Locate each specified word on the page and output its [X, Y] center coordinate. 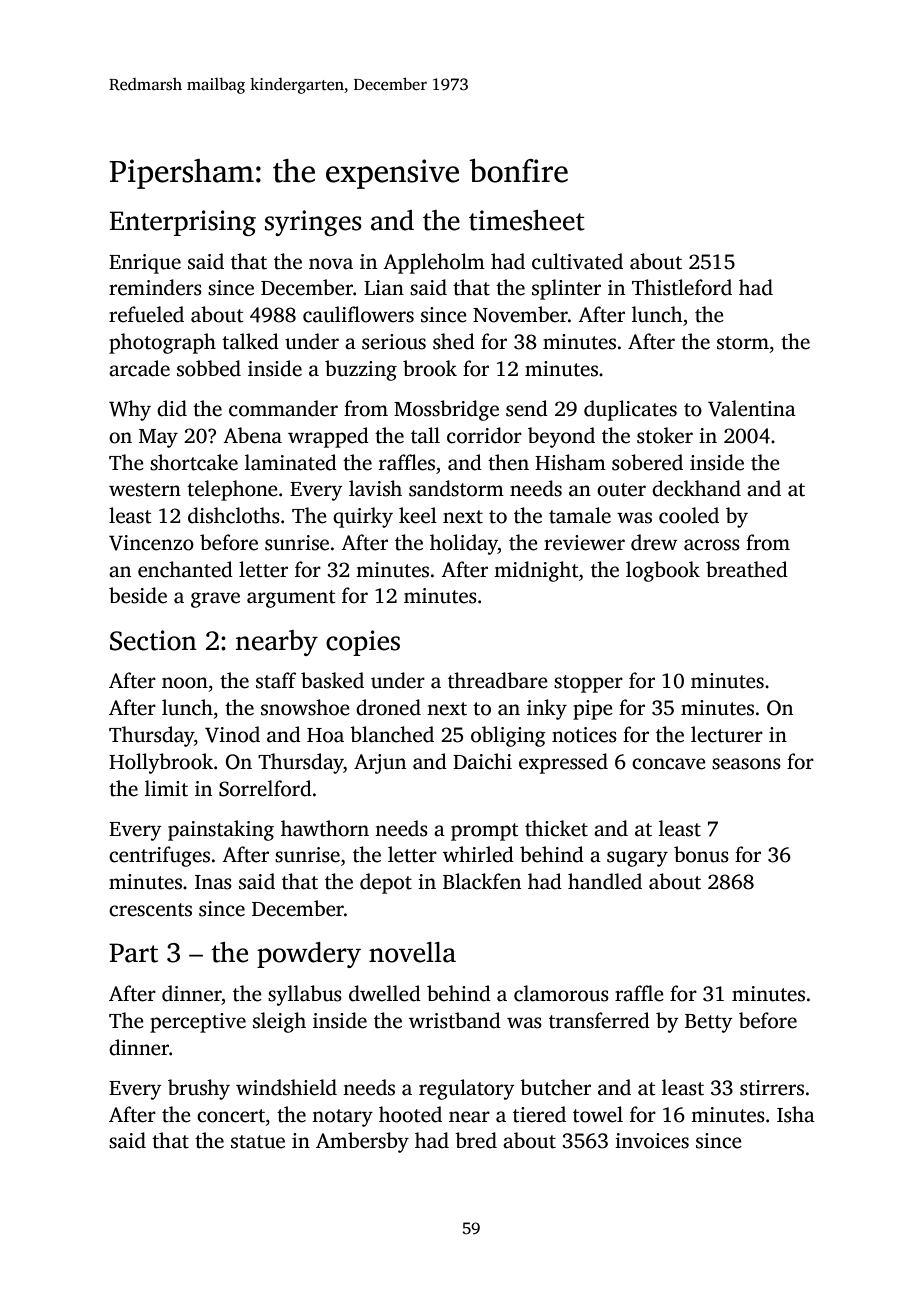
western [145, 490]
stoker [665, 435]
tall [425, 435]
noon [185, 683]
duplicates [630, 410]
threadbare [498, 680]
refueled [146, 314]
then [508, 462]
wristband [455, 1020]
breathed [747, 569]
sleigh [279, 1022]
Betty [708, 1023]
